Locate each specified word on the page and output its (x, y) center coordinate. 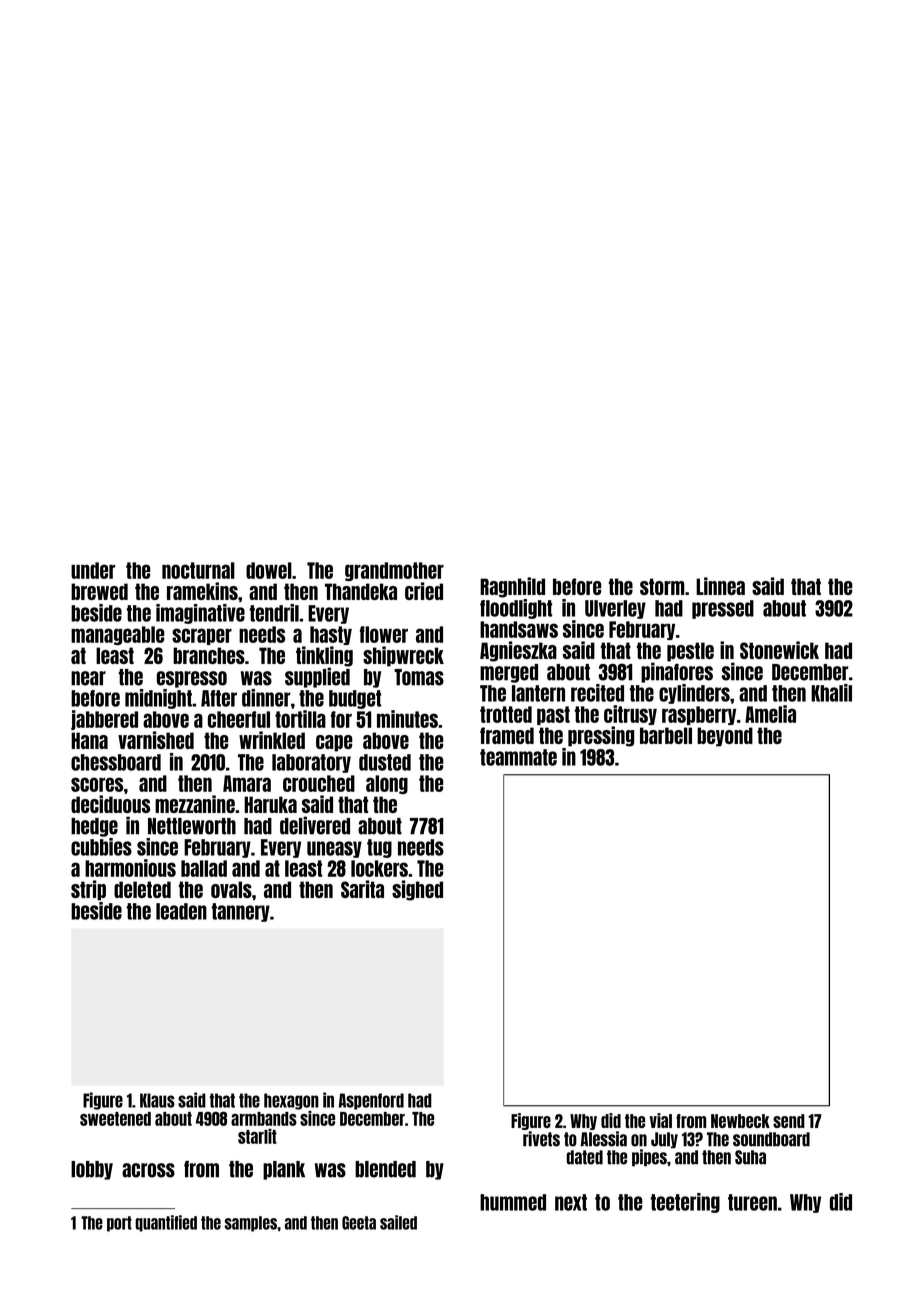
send (789, 1121)
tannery (241, 912)
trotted (506, 714)
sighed (417, 890)
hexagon (291, 1101)
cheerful (239, 719)
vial (661, 1120)
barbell (666, 735)
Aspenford (371, 1101)
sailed (398, 1222)
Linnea (720, 586)
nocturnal (198, 570)
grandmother (394, 571)
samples (251, 1224)
